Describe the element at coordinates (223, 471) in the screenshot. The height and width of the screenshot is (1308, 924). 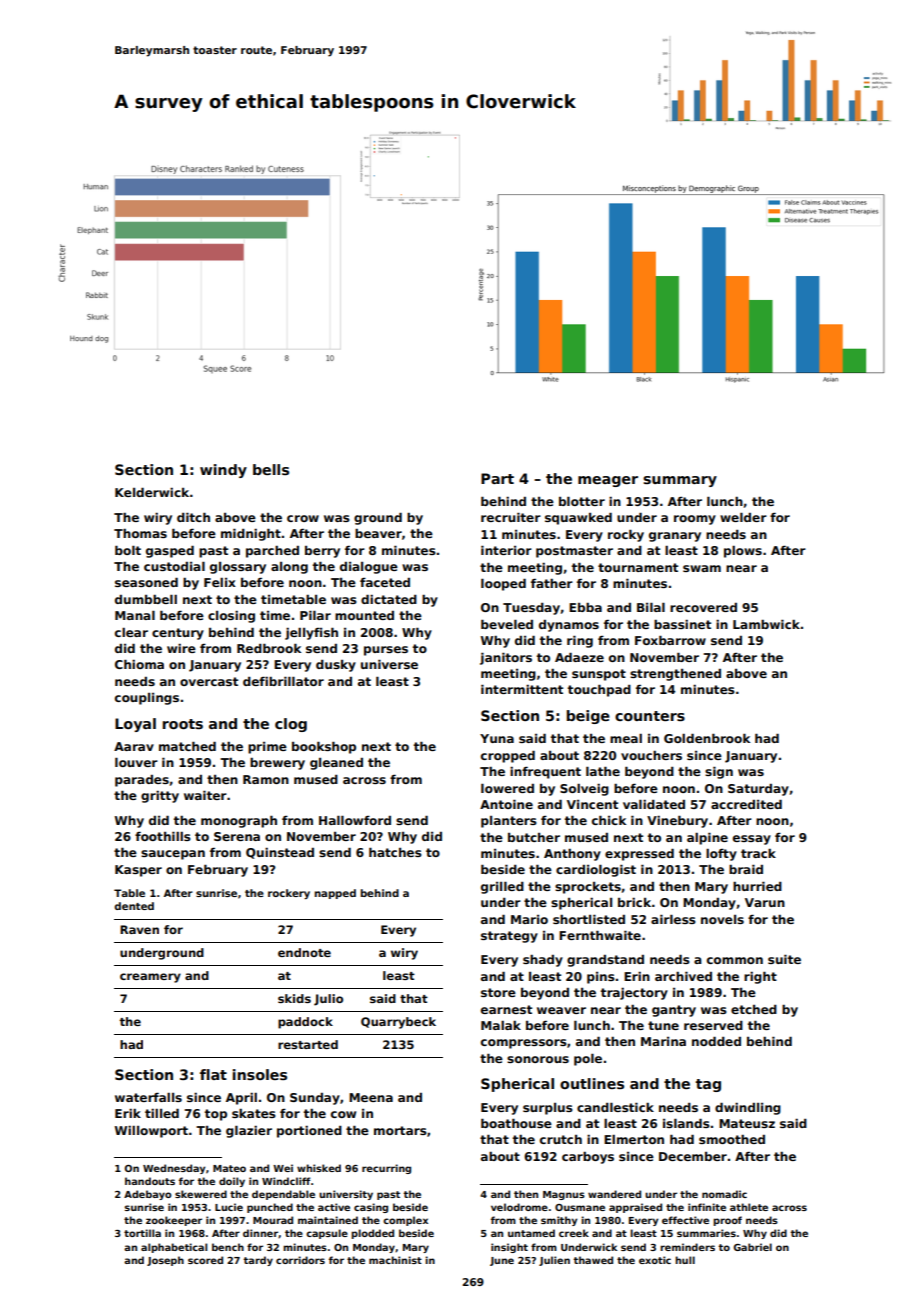
I see `windy` at that location.
